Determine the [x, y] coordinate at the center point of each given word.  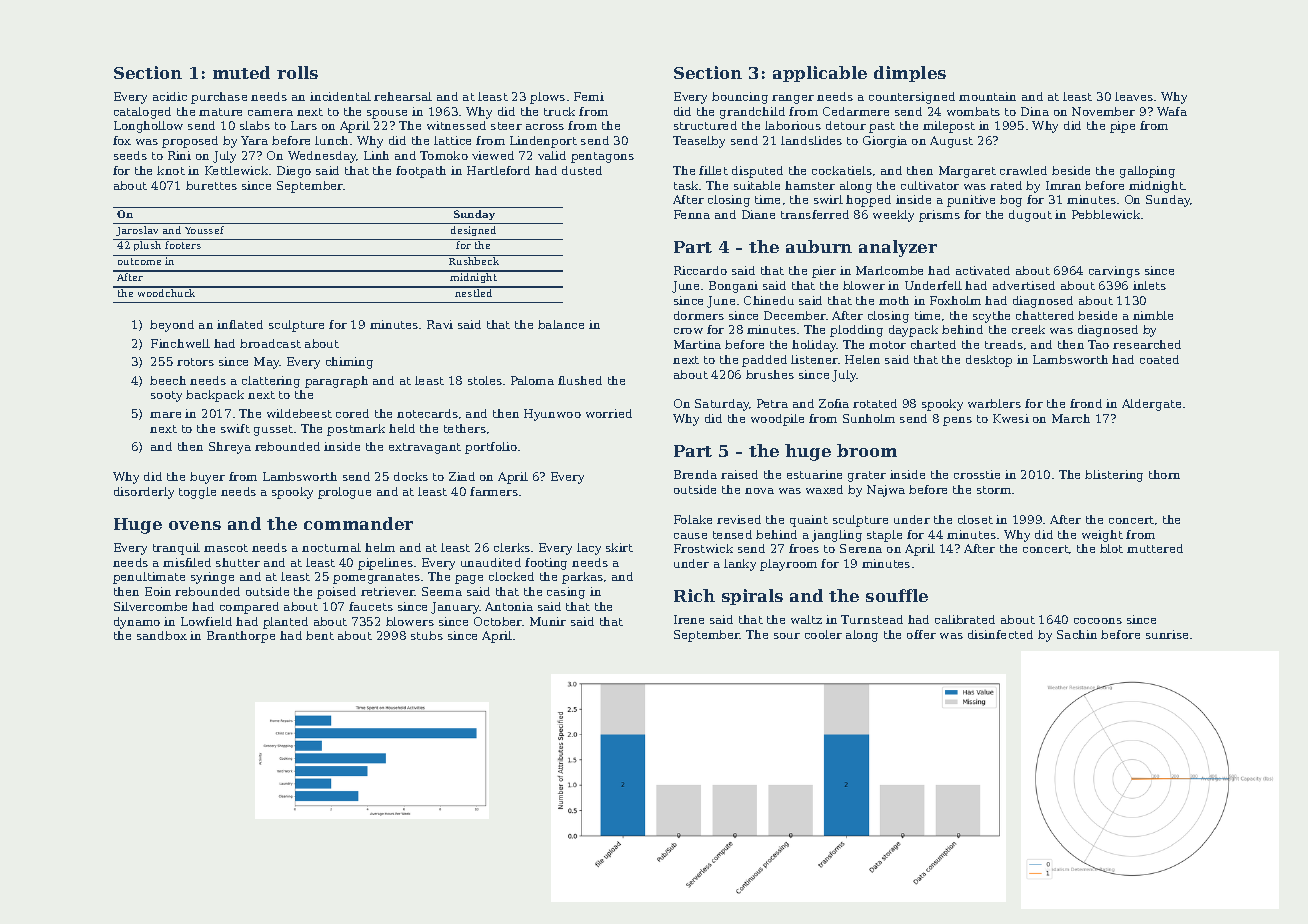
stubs [427, 635]
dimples [910, 74]
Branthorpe [241, 637]
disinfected [1000, 634]
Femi [589, 96]
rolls [297, 72]
